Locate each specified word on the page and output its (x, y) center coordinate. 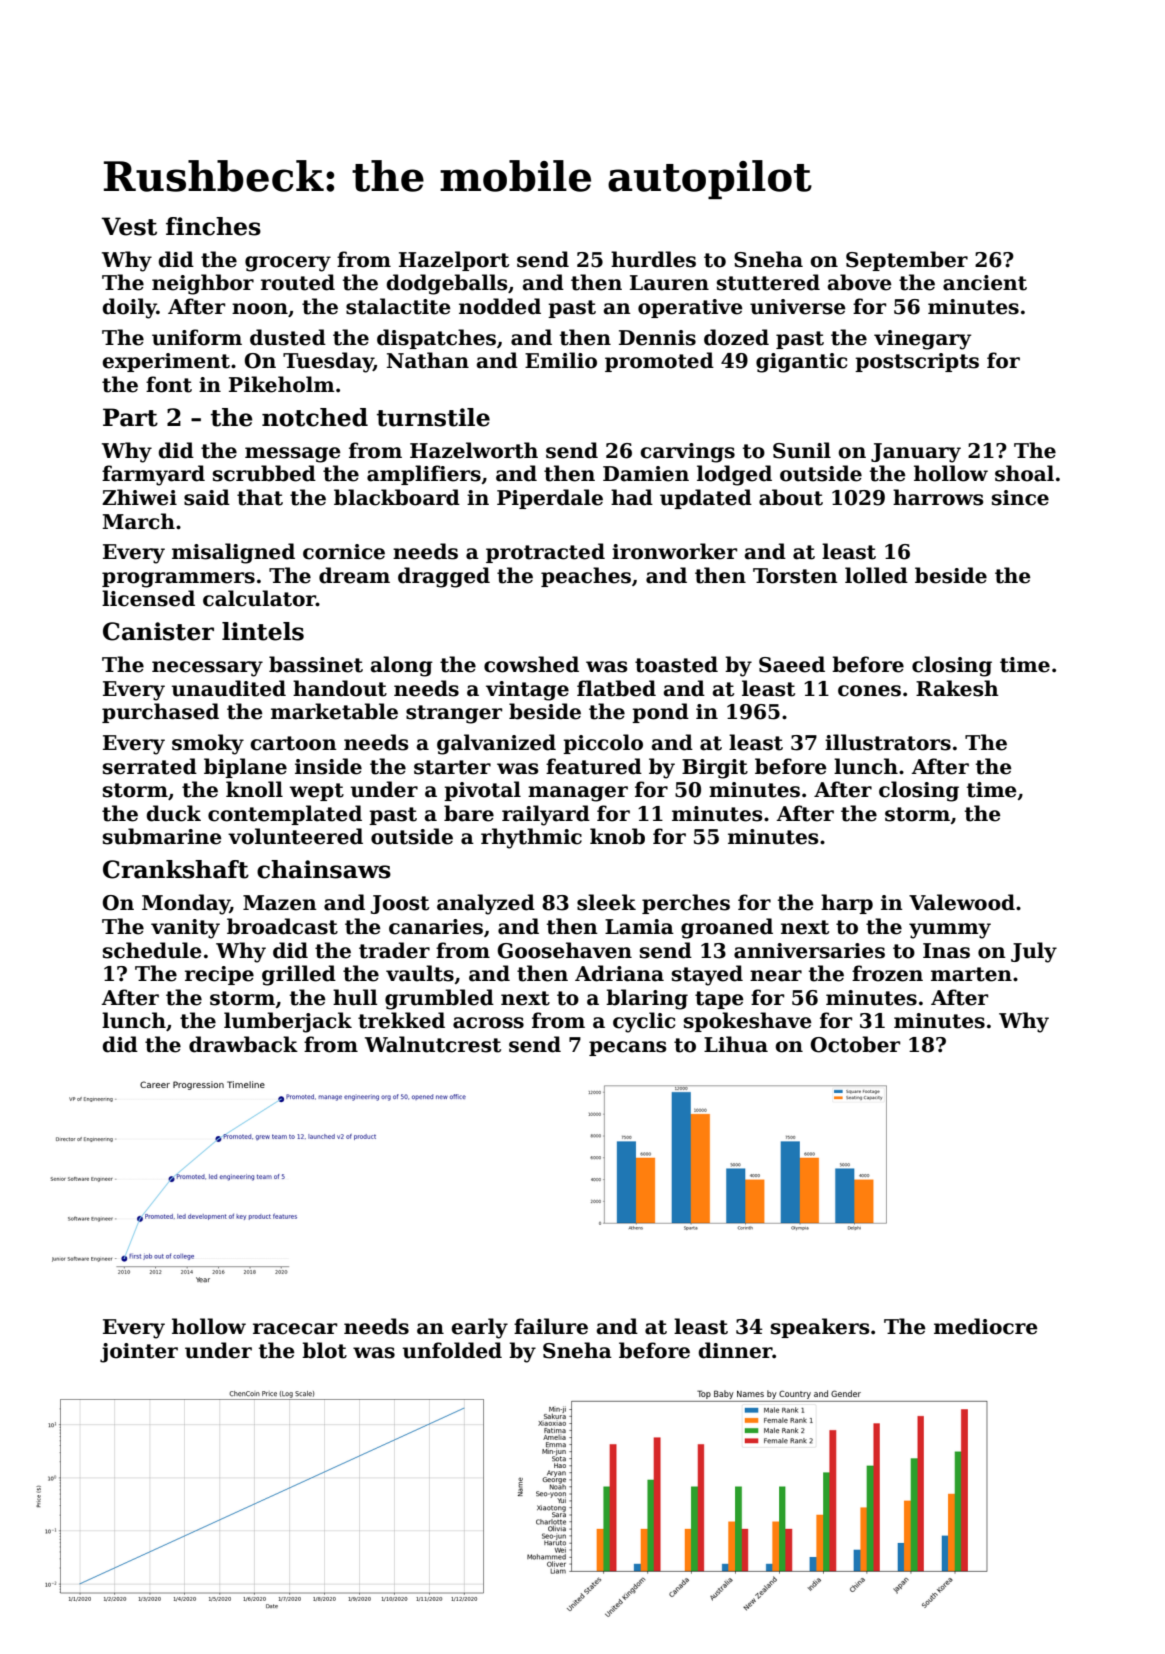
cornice (344, 552)
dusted (288, 337)
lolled (876, 575)
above (860, 282)
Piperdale (550, 499)
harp (847, 904)
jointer (139, 1353)
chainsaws (324, 869)
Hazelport (454, 261)
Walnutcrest (433, 1044)
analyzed (486, 904)
